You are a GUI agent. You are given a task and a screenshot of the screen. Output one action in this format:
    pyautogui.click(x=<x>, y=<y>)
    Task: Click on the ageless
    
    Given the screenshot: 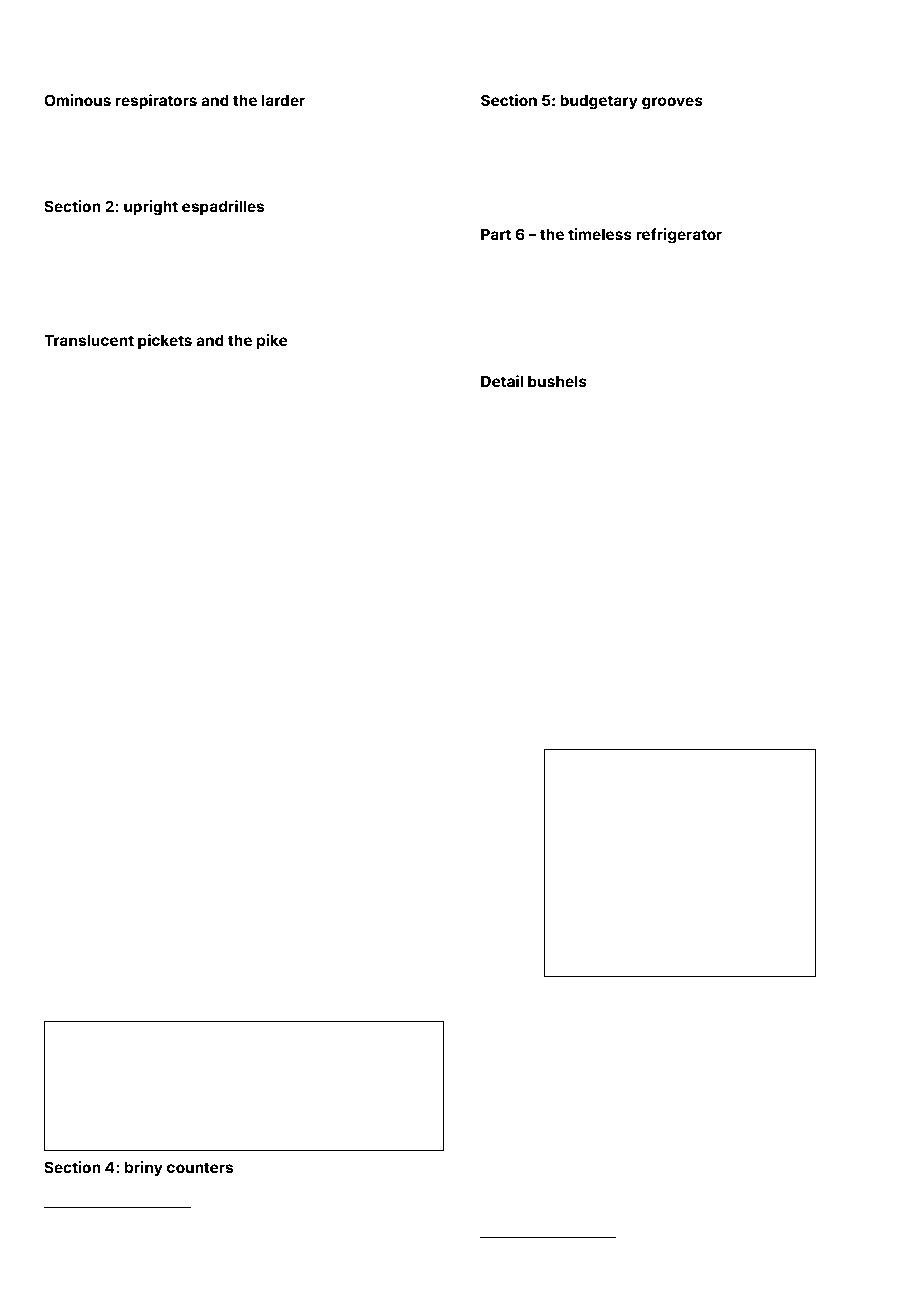 What is the action you would take?
    pyautogui.click(x=499, y=521)
